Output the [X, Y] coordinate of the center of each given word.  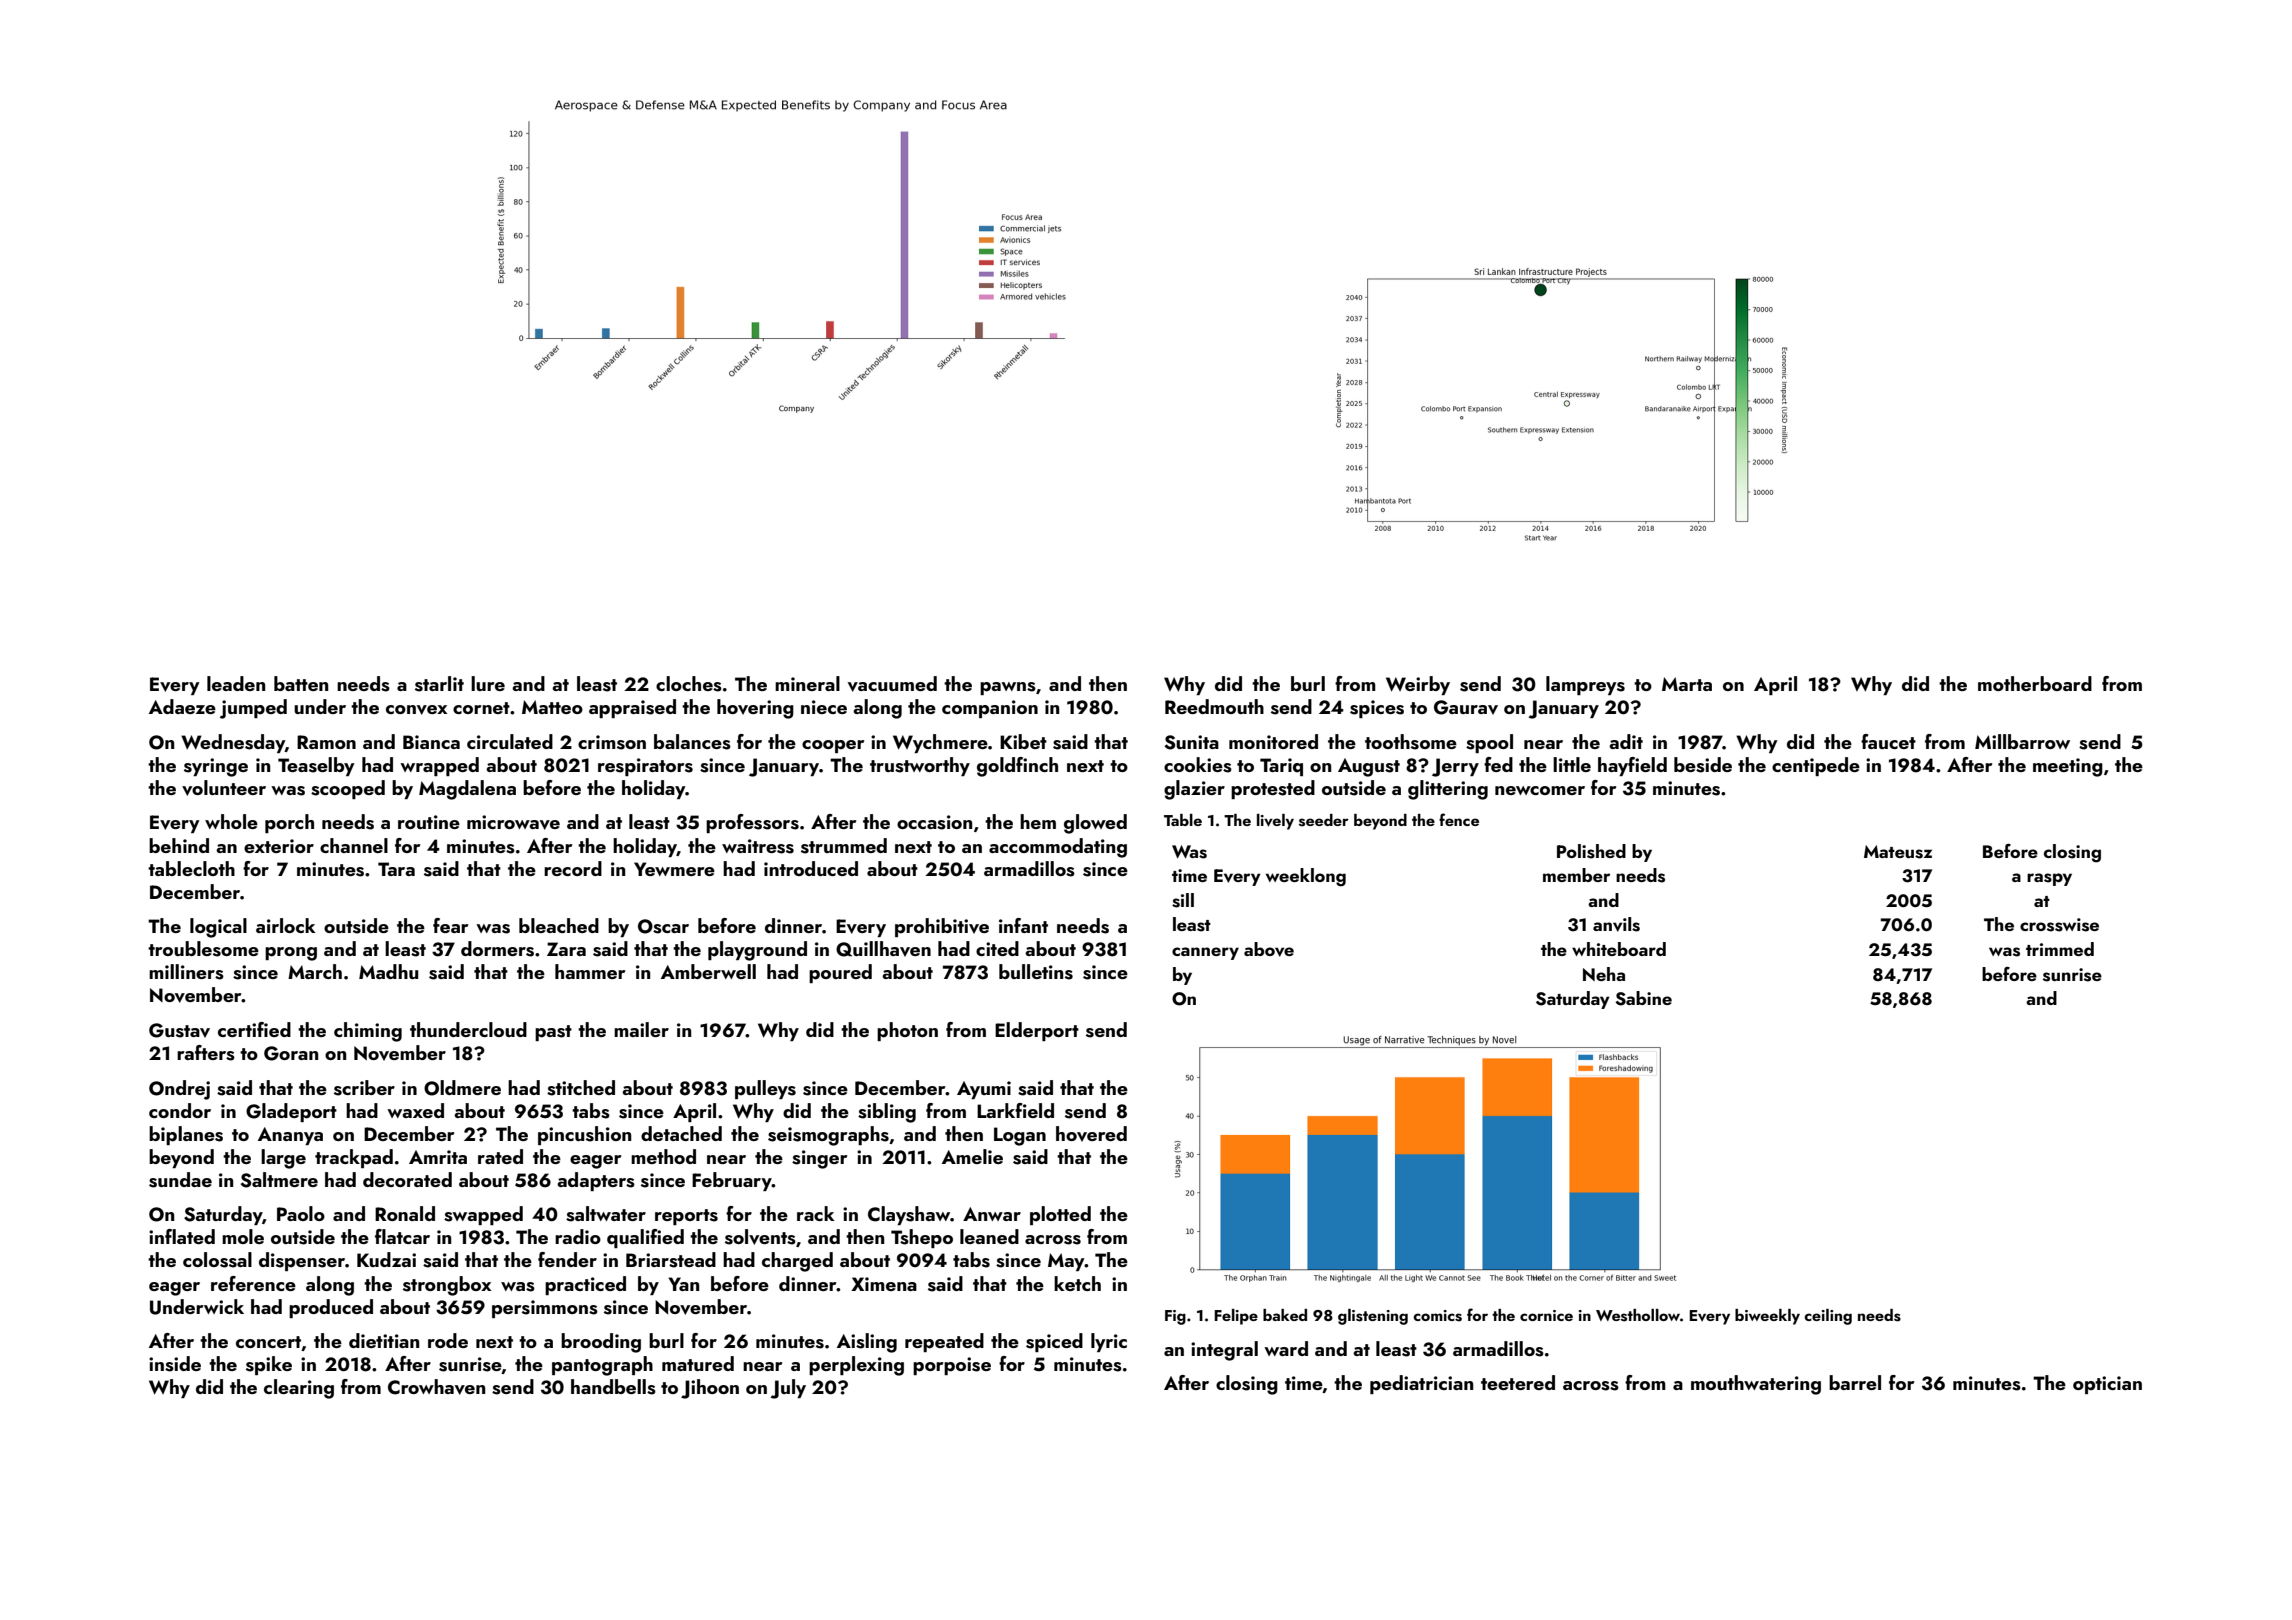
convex [416, 710]
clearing [299, 1389]
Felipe [1236, 1317]
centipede [1816, 766]
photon [907, 1031]
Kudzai [386, 1259]
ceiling [1828, 1317]
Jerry [1455, 767]
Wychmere [940, 743]
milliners [186, 972]
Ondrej [179, 1090]
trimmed [2060, 949]
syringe [216, 767]
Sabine [1643, 998]
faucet [1888, 741]
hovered [1091, 1134]
